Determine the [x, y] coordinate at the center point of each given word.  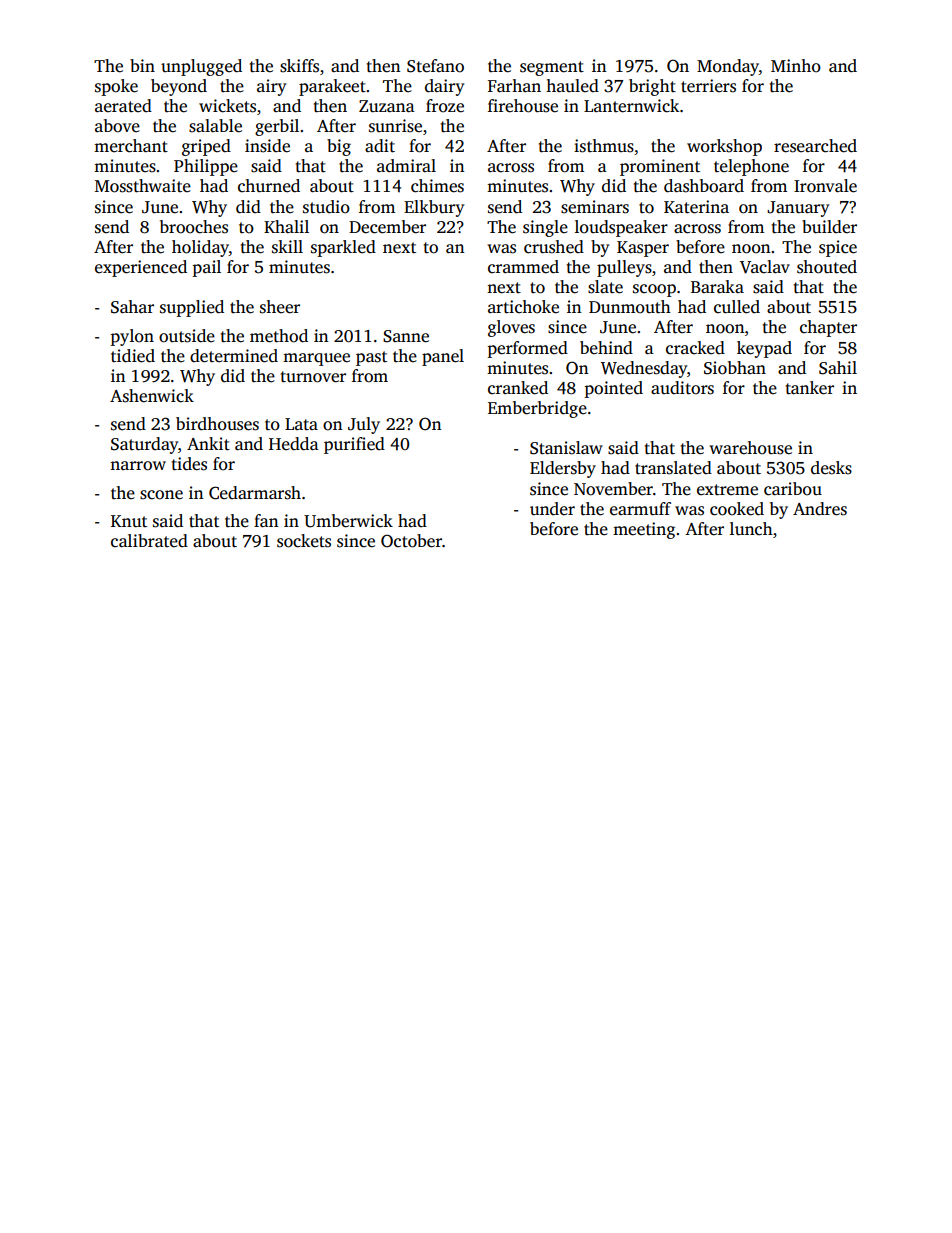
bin [142, 65]
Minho [796, 66]
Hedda [294, 444]
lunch [751, 529]
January [798, 209]
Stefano [435, 66]
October [411, 541]
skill [287, 247]
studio [326, 207]
